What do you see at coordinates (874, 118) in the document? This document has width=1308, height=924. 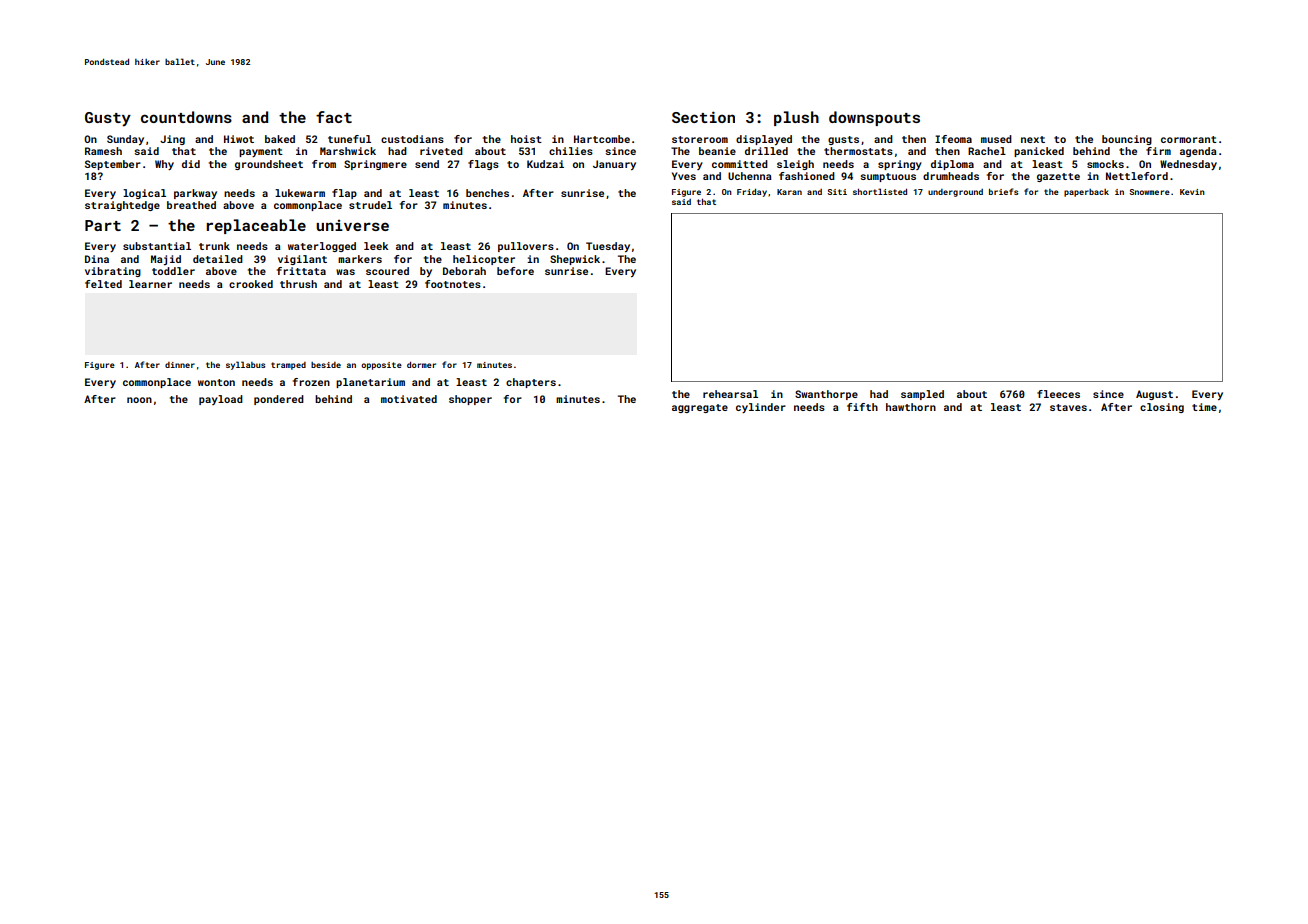 I see `downspouts` at bounding box center [874, 118].
